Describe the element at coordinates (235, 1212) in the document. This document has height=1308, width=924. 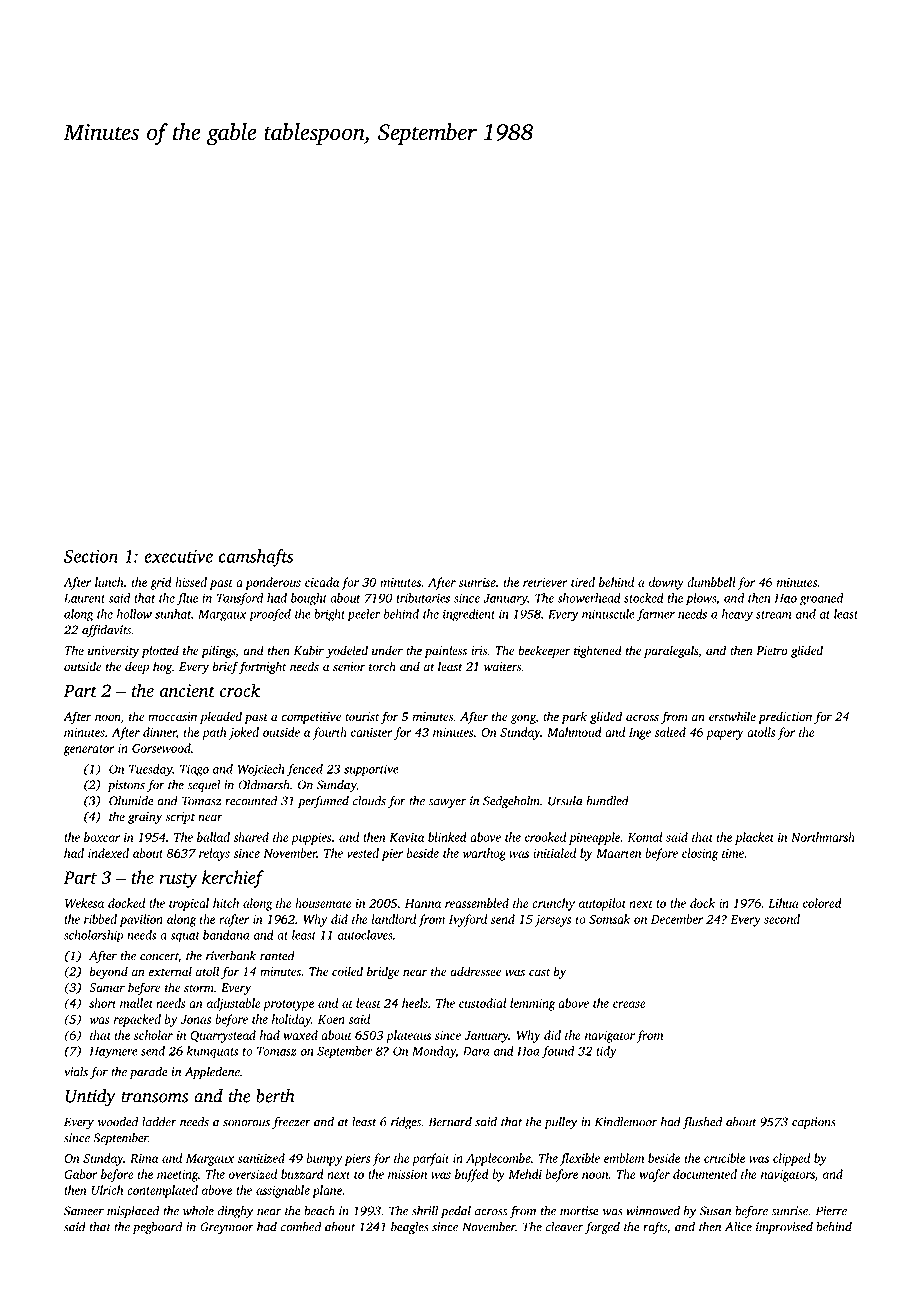
I see `dinghy` at that location.
